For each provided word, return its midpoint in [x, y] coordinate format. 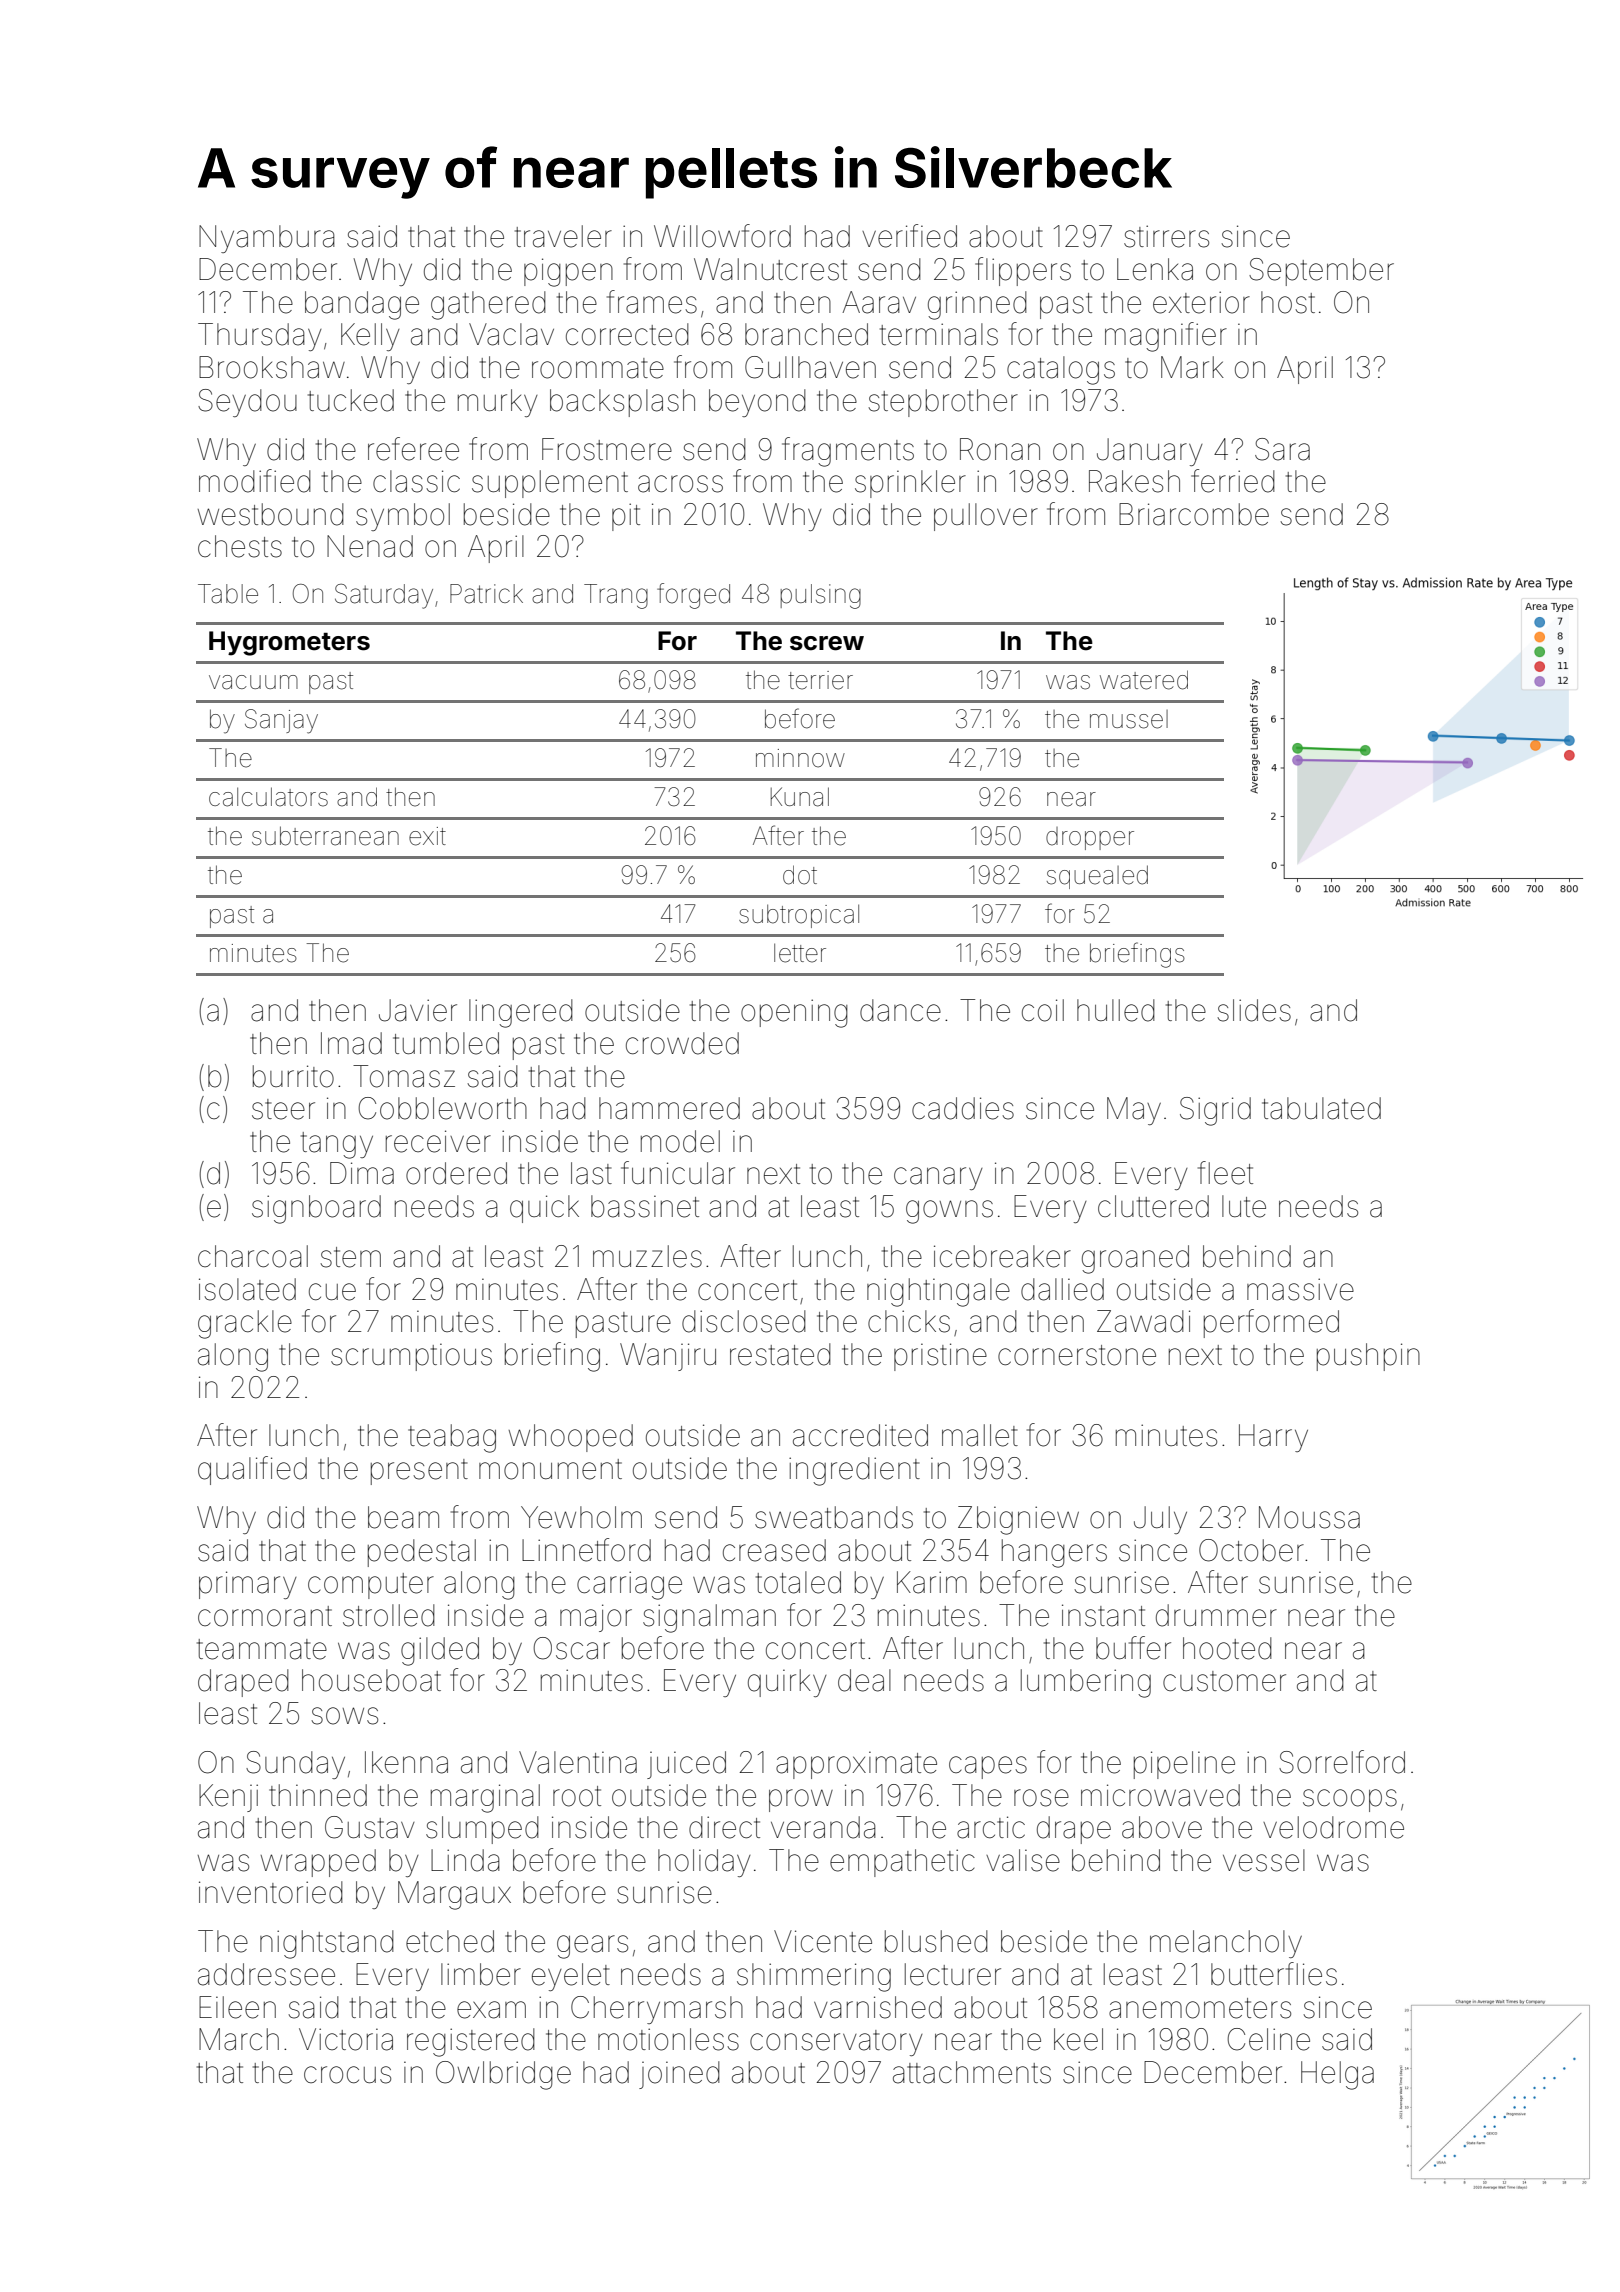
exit [427, 836]
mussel [1129, 719]
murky [498, 403]
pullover [986, 517]
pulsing [820, 596]
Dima [362, 1173]
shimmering [814, 1977]
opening [794, 1013]
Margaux [454, 1895]
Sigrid [1215, 1111]
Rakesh [1134, 481]
